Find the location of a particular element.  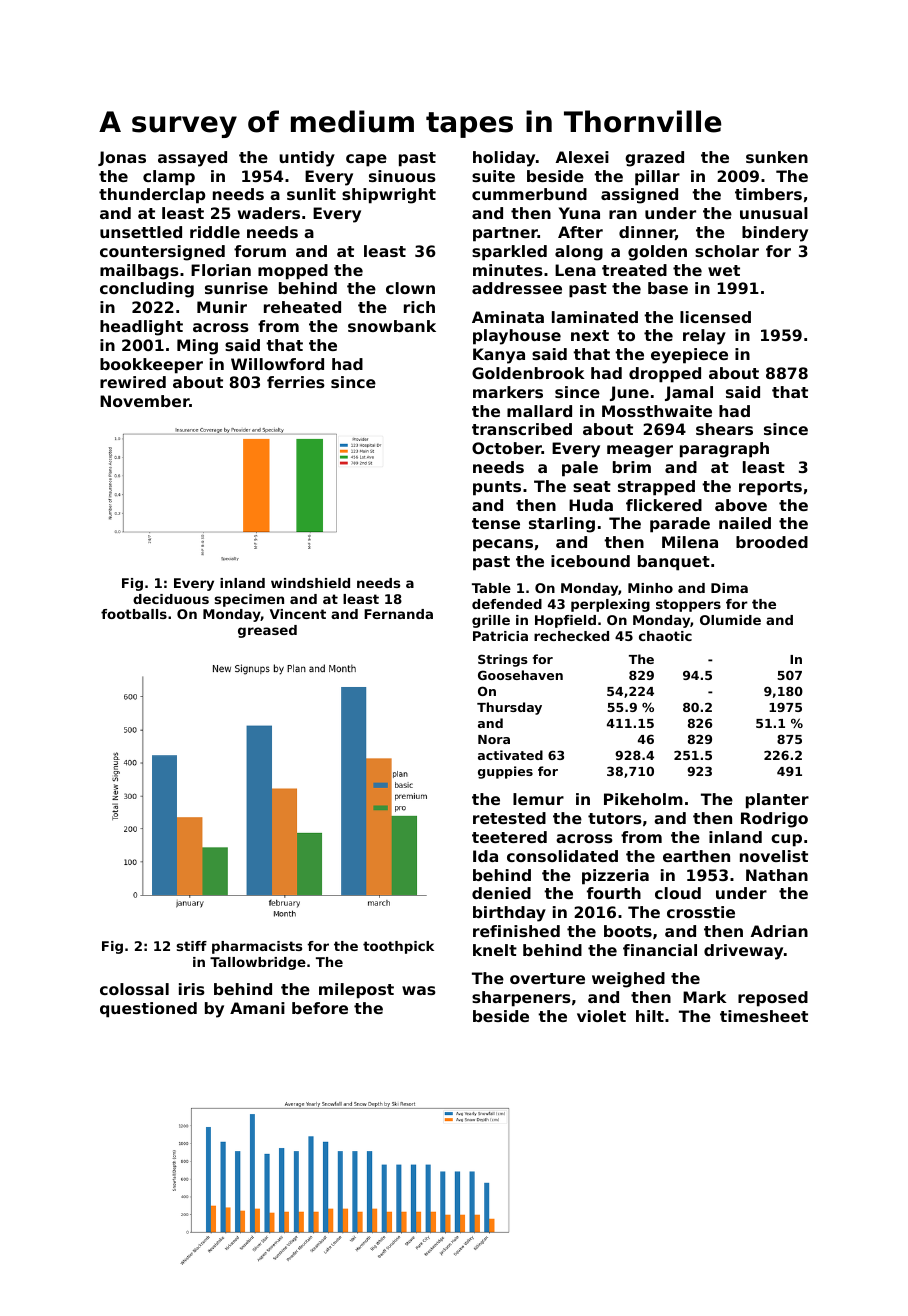

greased is located at coordinates (267, 631).
